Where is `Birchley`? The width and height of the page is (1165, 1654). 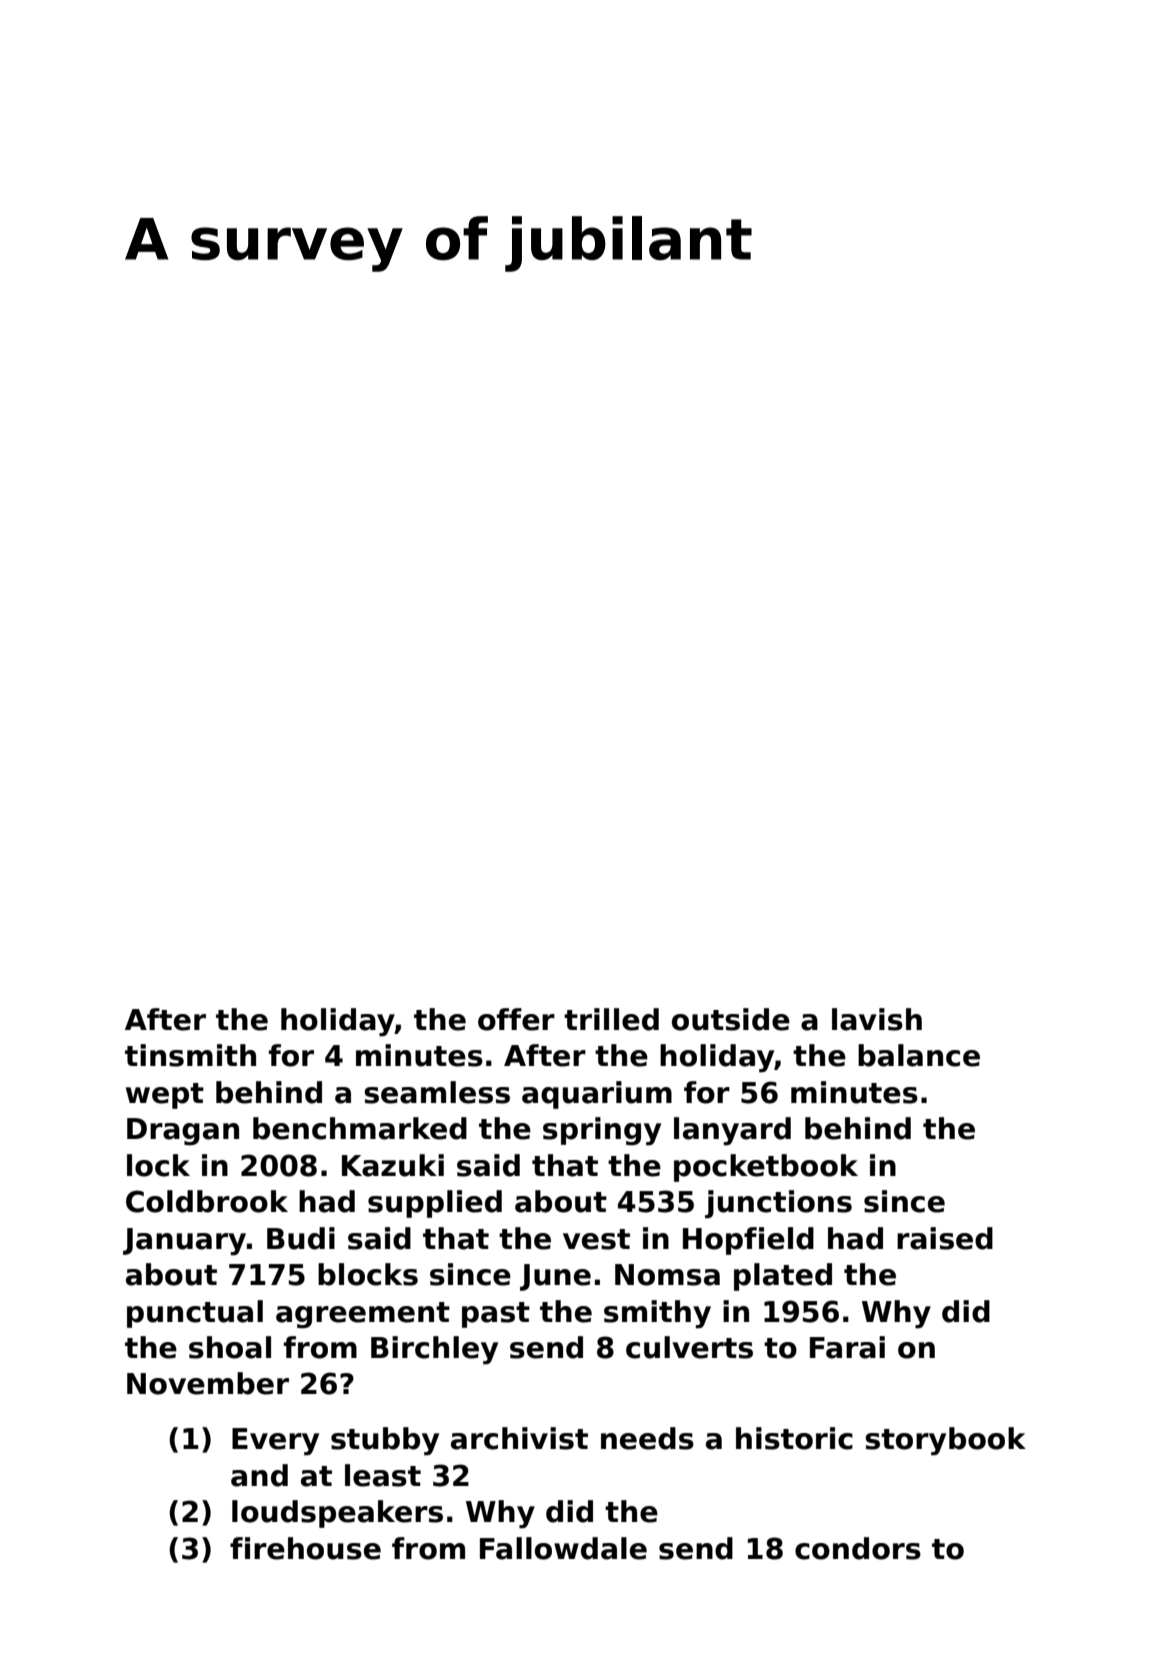
Birchley is located at coordinates (434, 1350).
